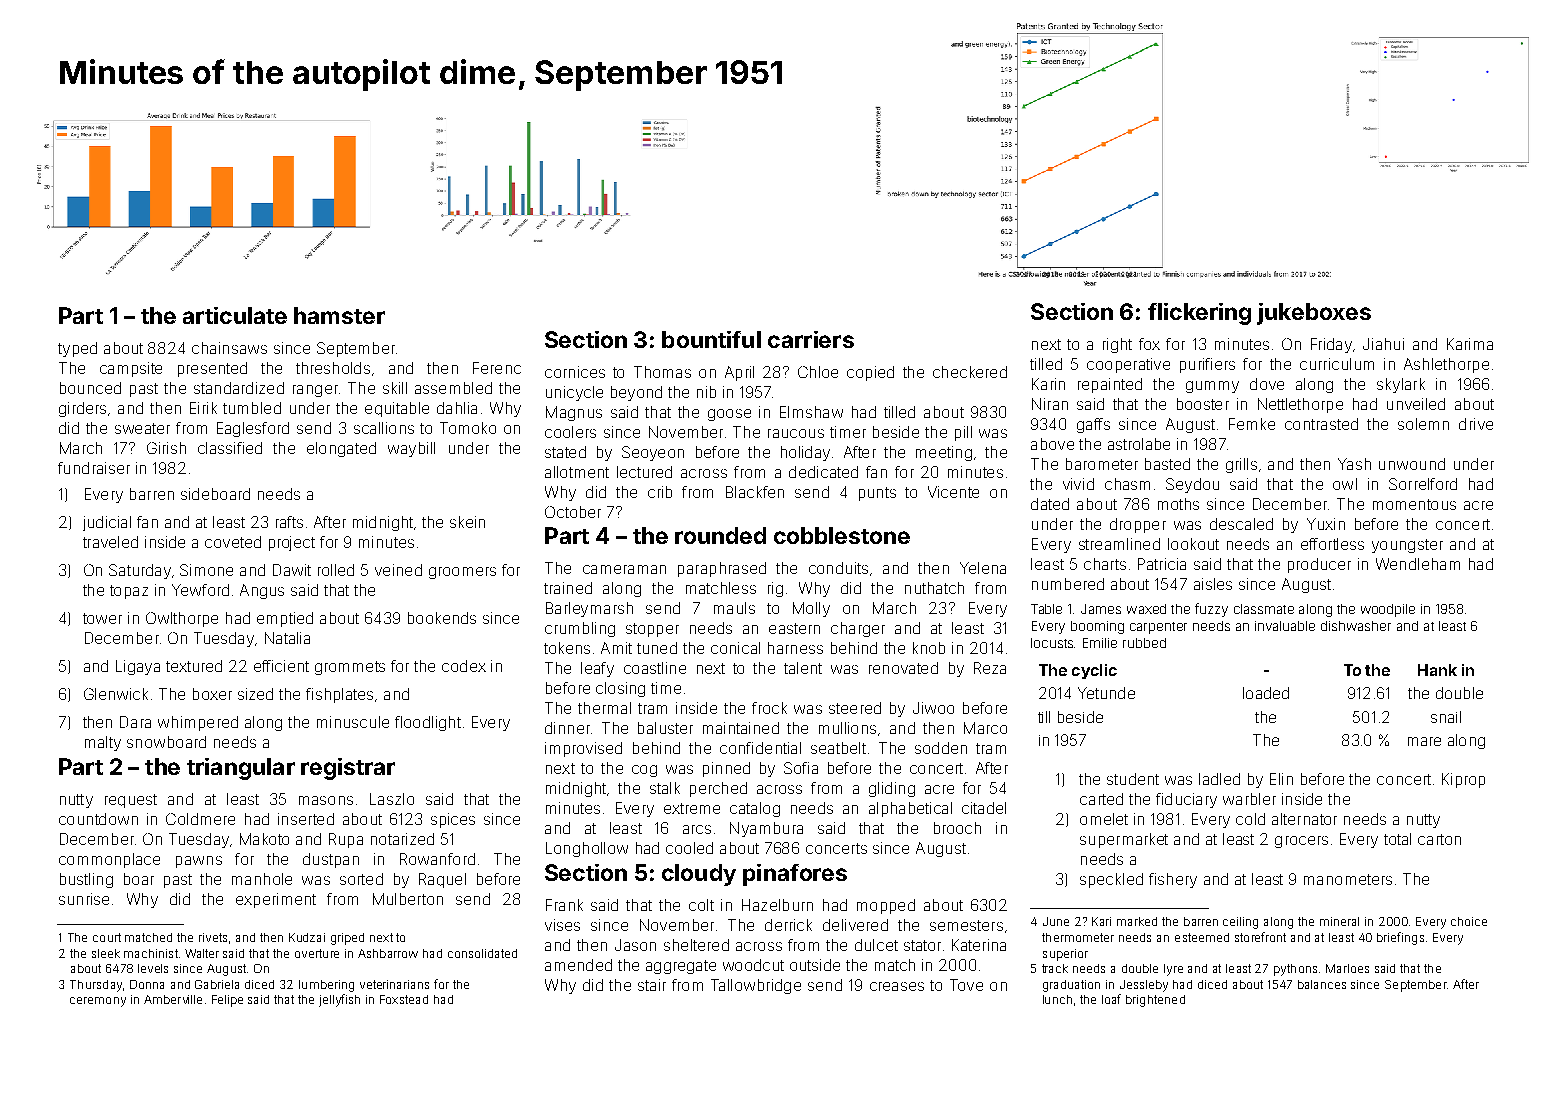  Describe the element at coordinates (292, 543) in the document. I see `project` at that location.
